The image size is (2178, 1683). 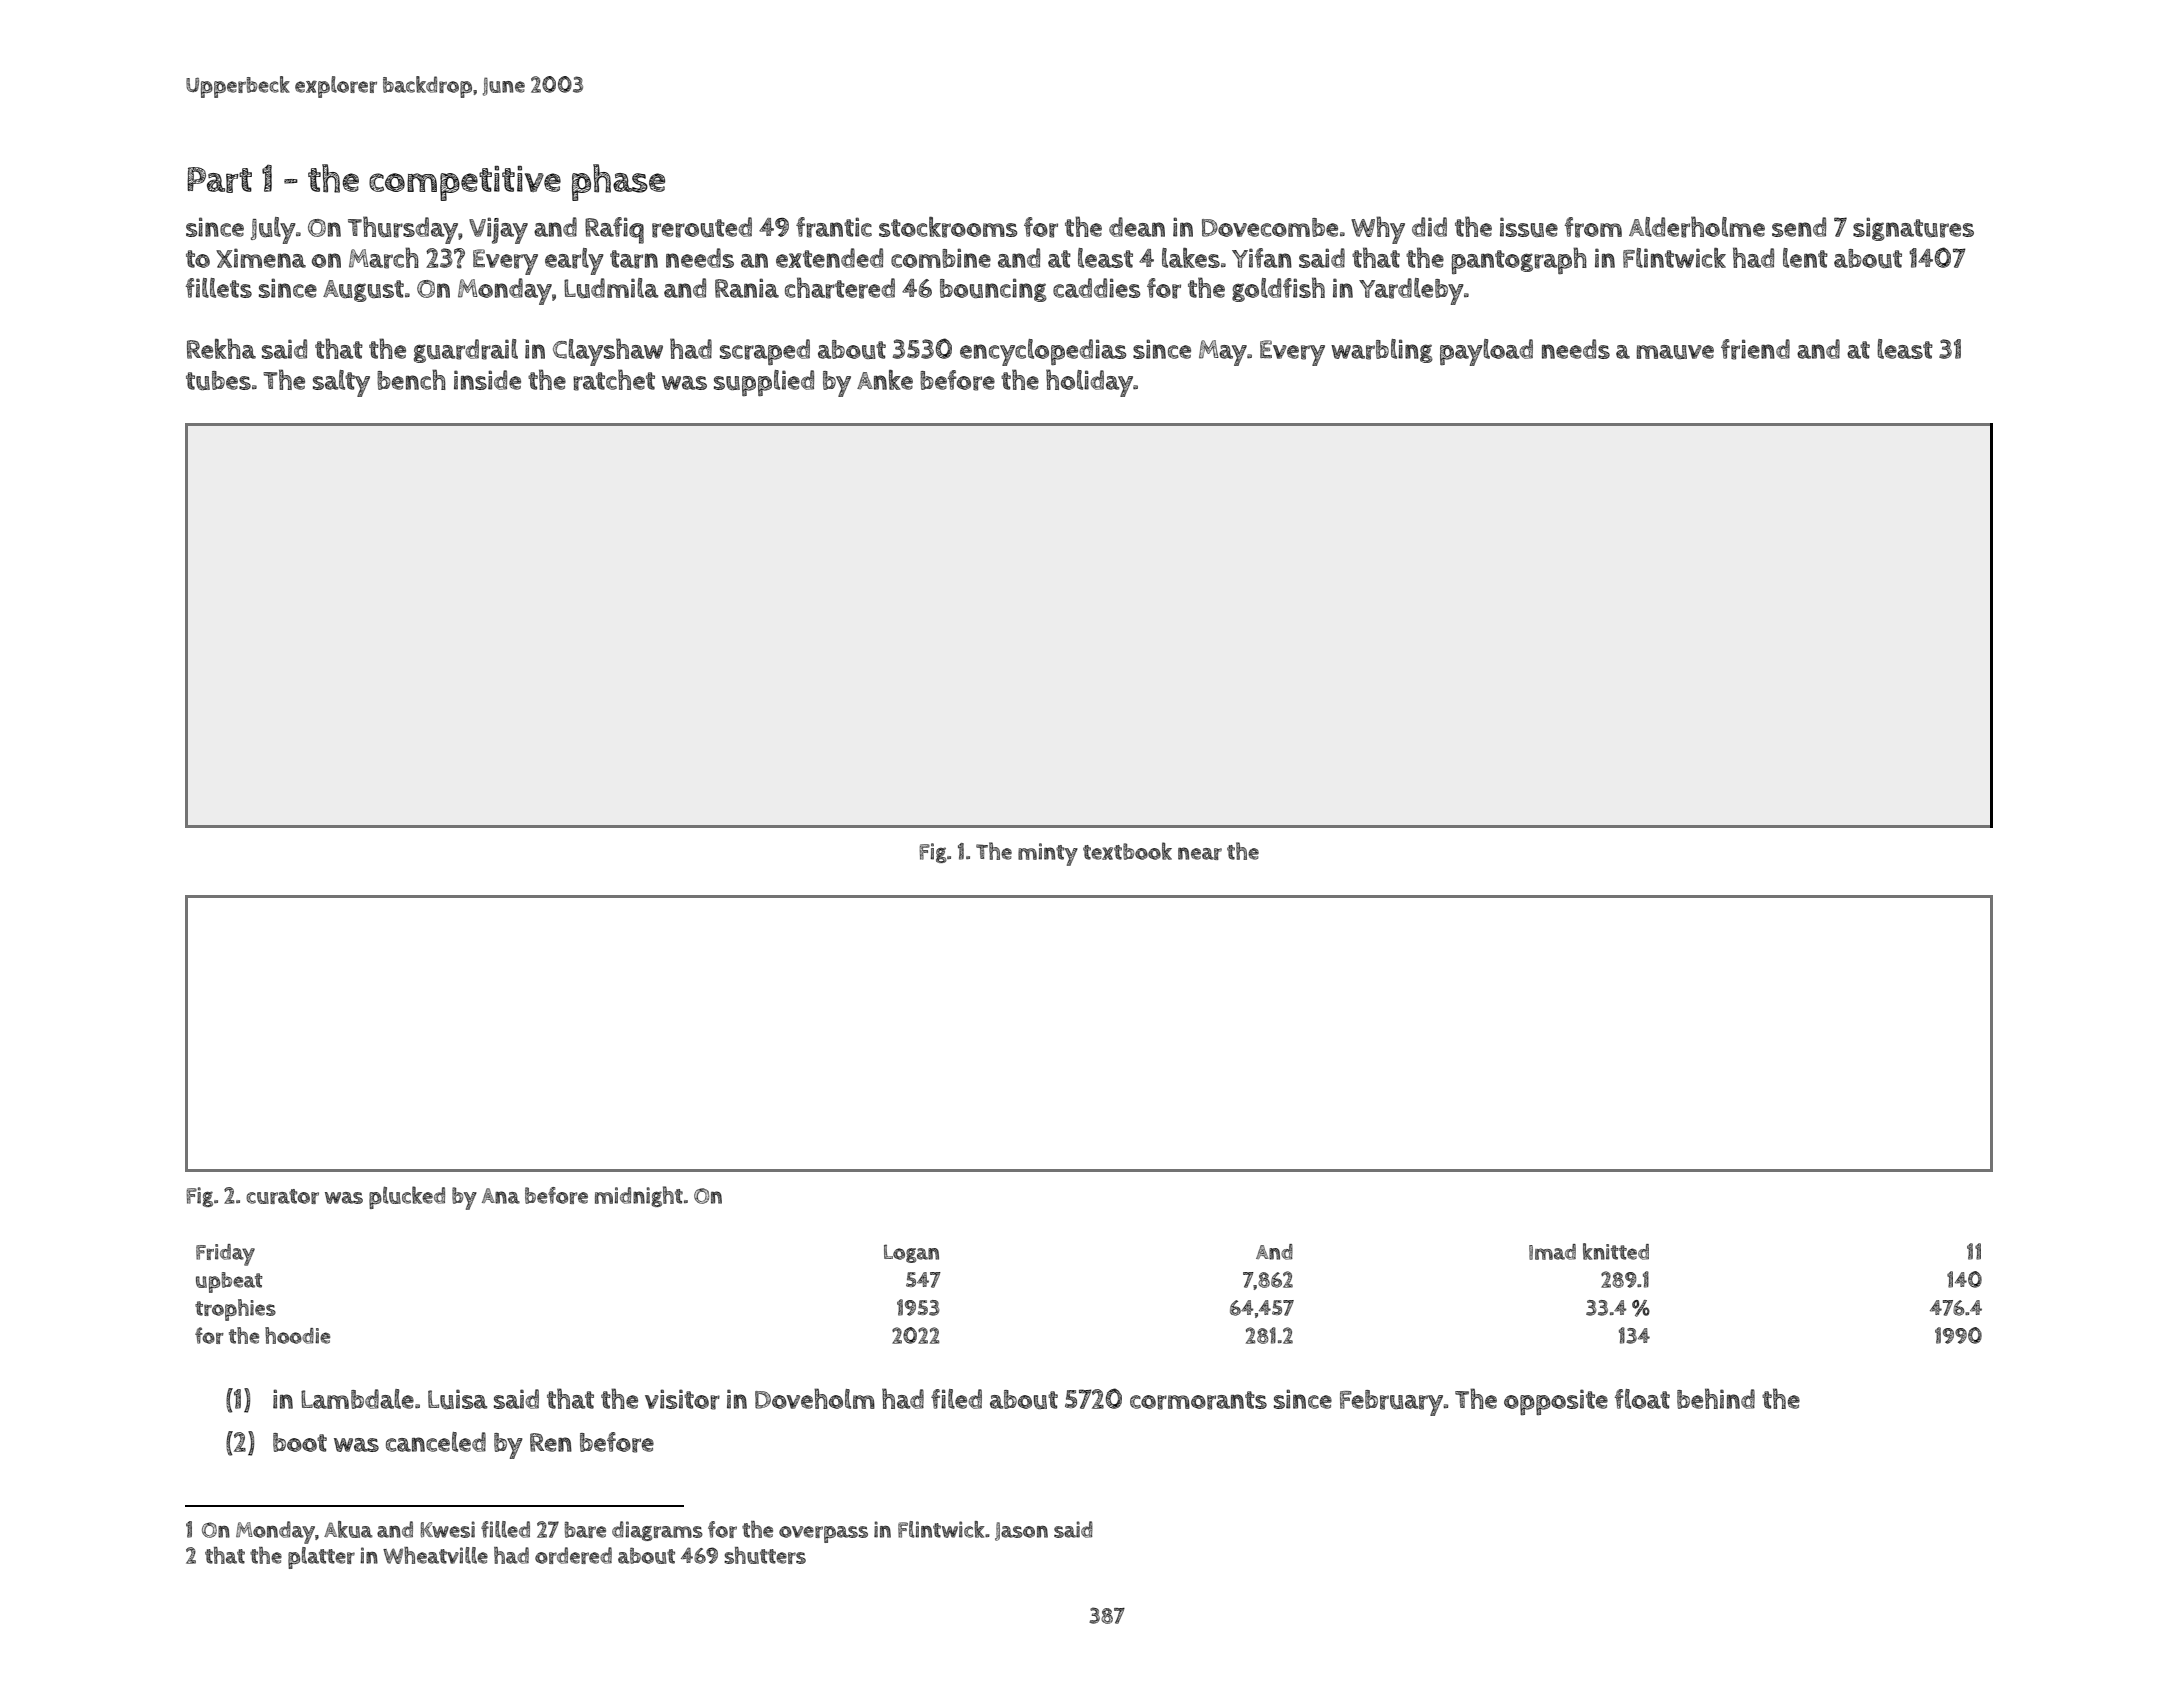 What do you see at coordinates (639, 1196) in the screenshot?
I see `midnight` at bounding box center [639, 1196].
